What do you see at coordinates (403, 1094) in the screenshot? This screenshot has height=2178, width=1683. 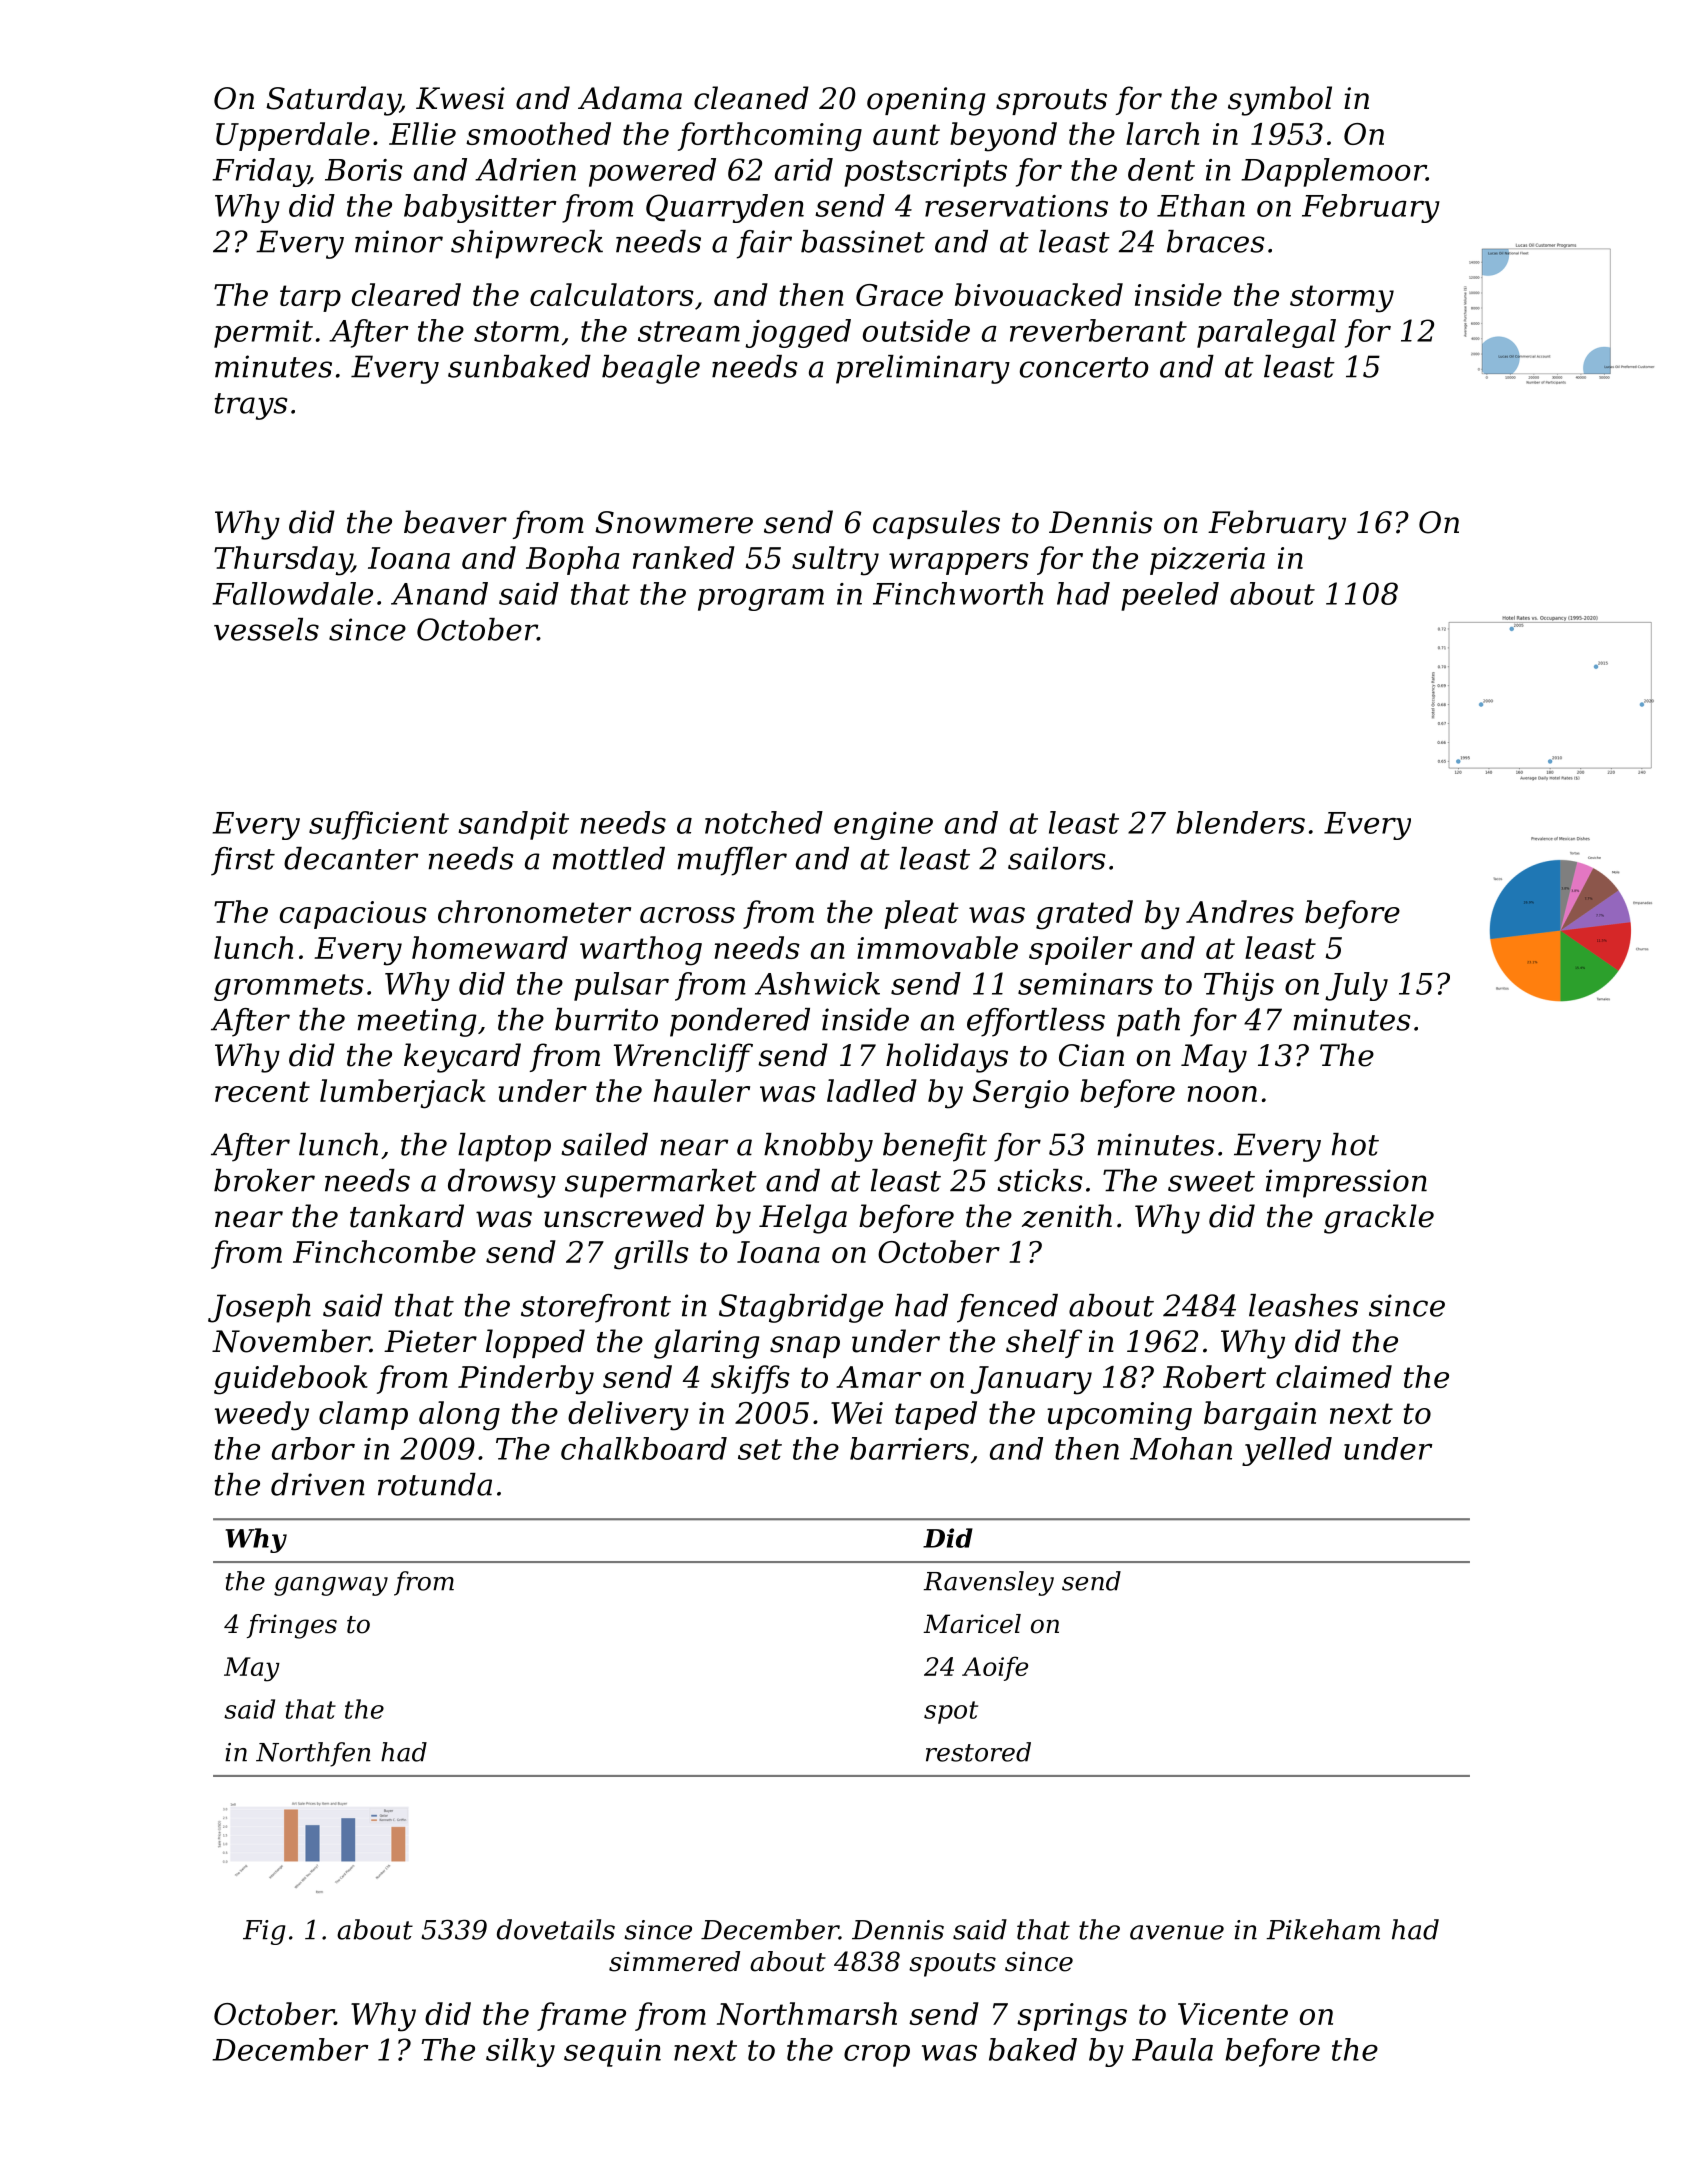 I see `lumberjack` at bounding box center [403, 1094].
